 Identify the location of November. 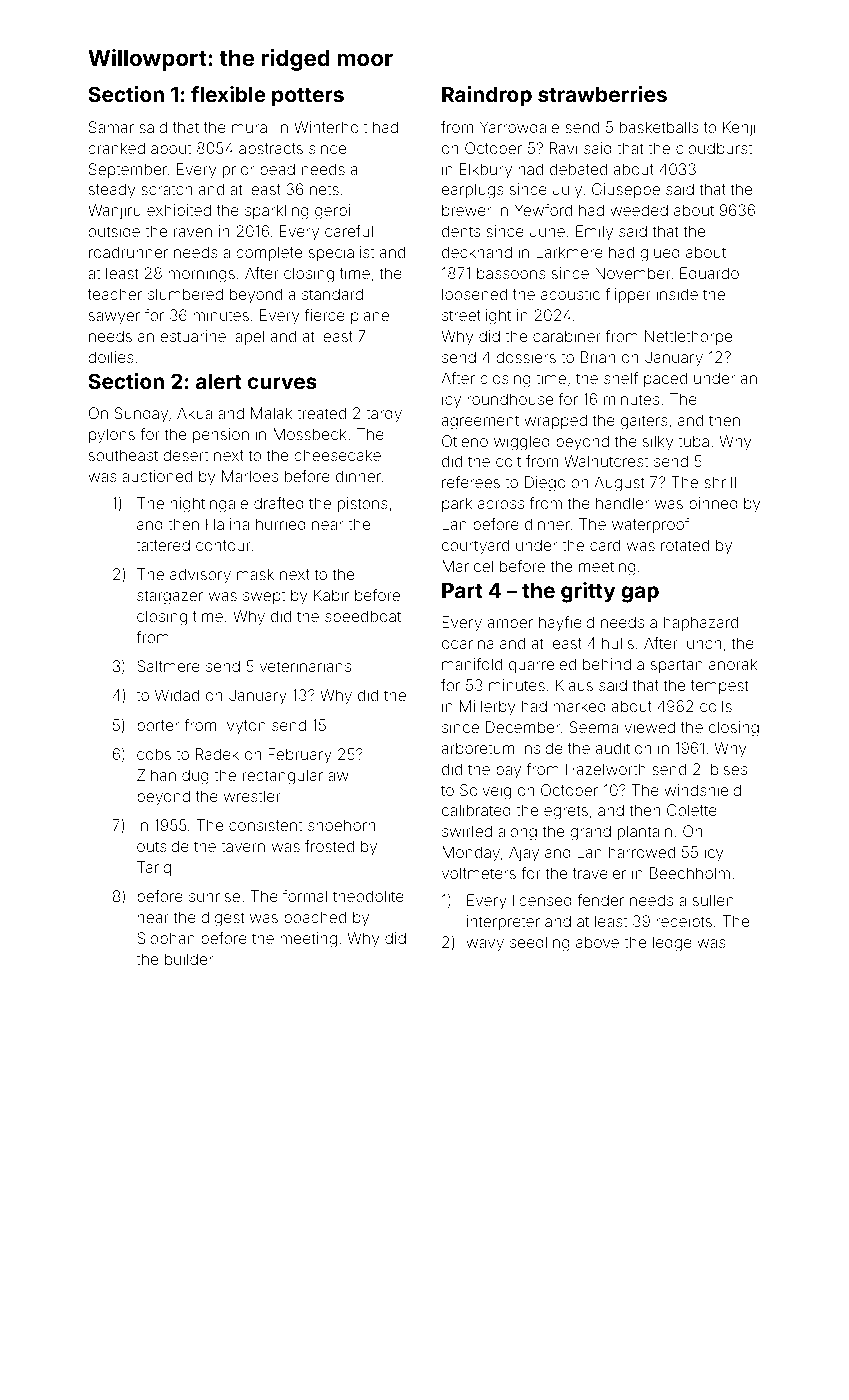
(633, 273).
